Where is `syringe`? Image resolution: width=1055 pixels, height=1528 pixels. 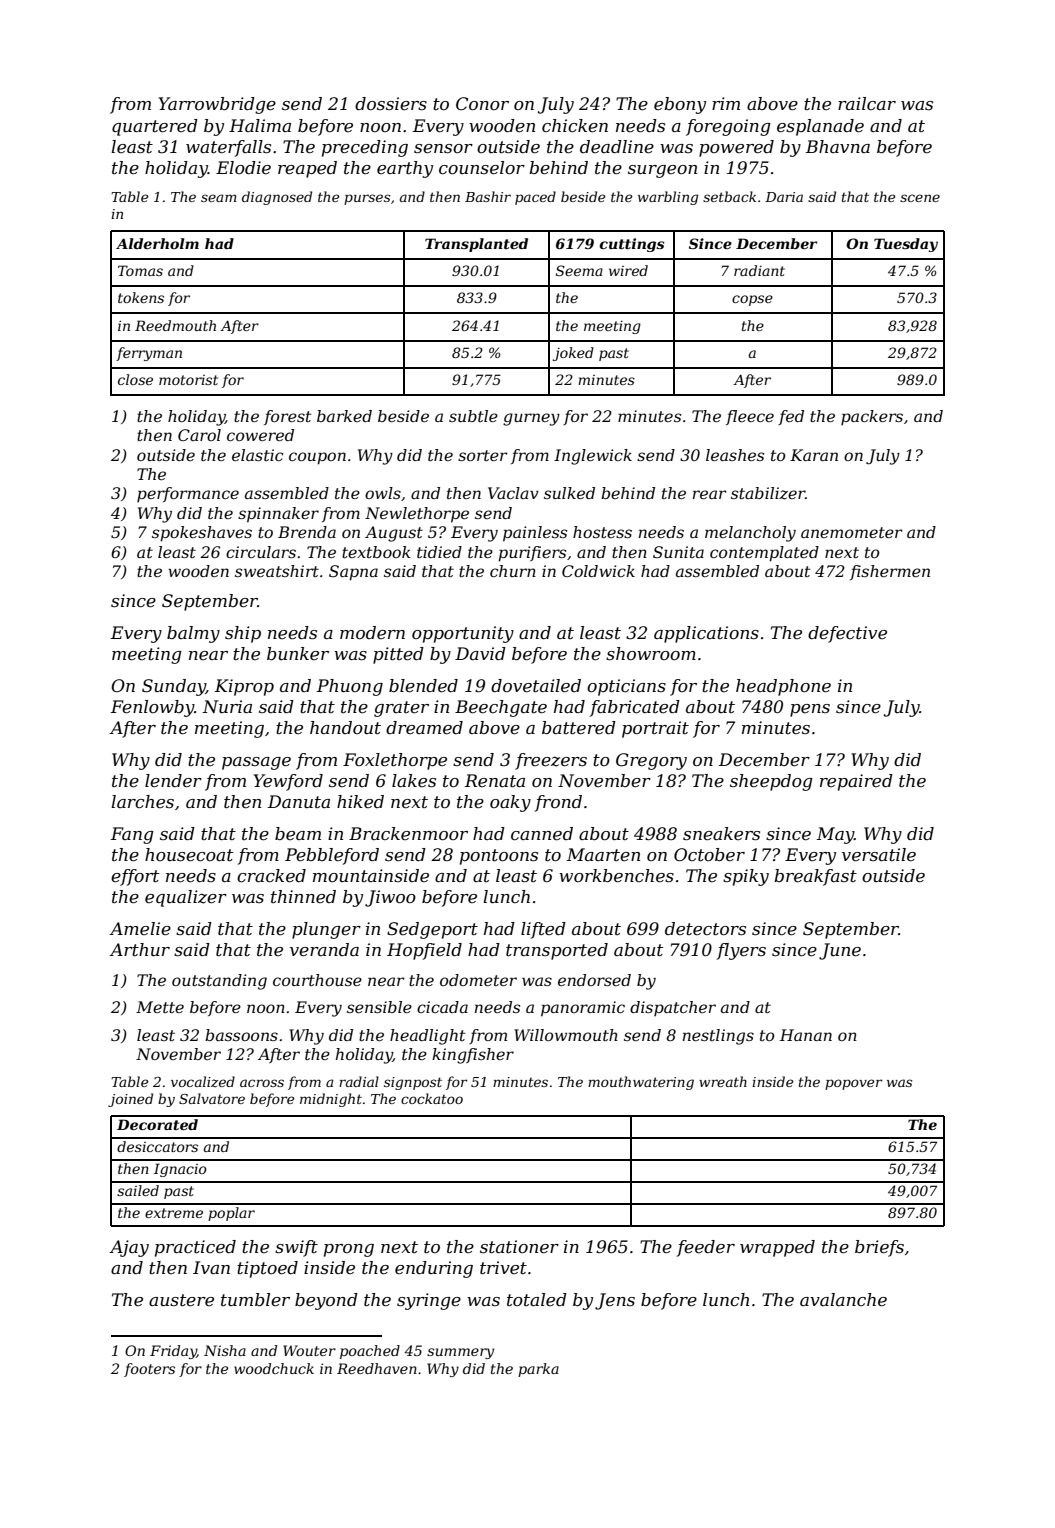
syringe is located at coordinates (429, 1301).
